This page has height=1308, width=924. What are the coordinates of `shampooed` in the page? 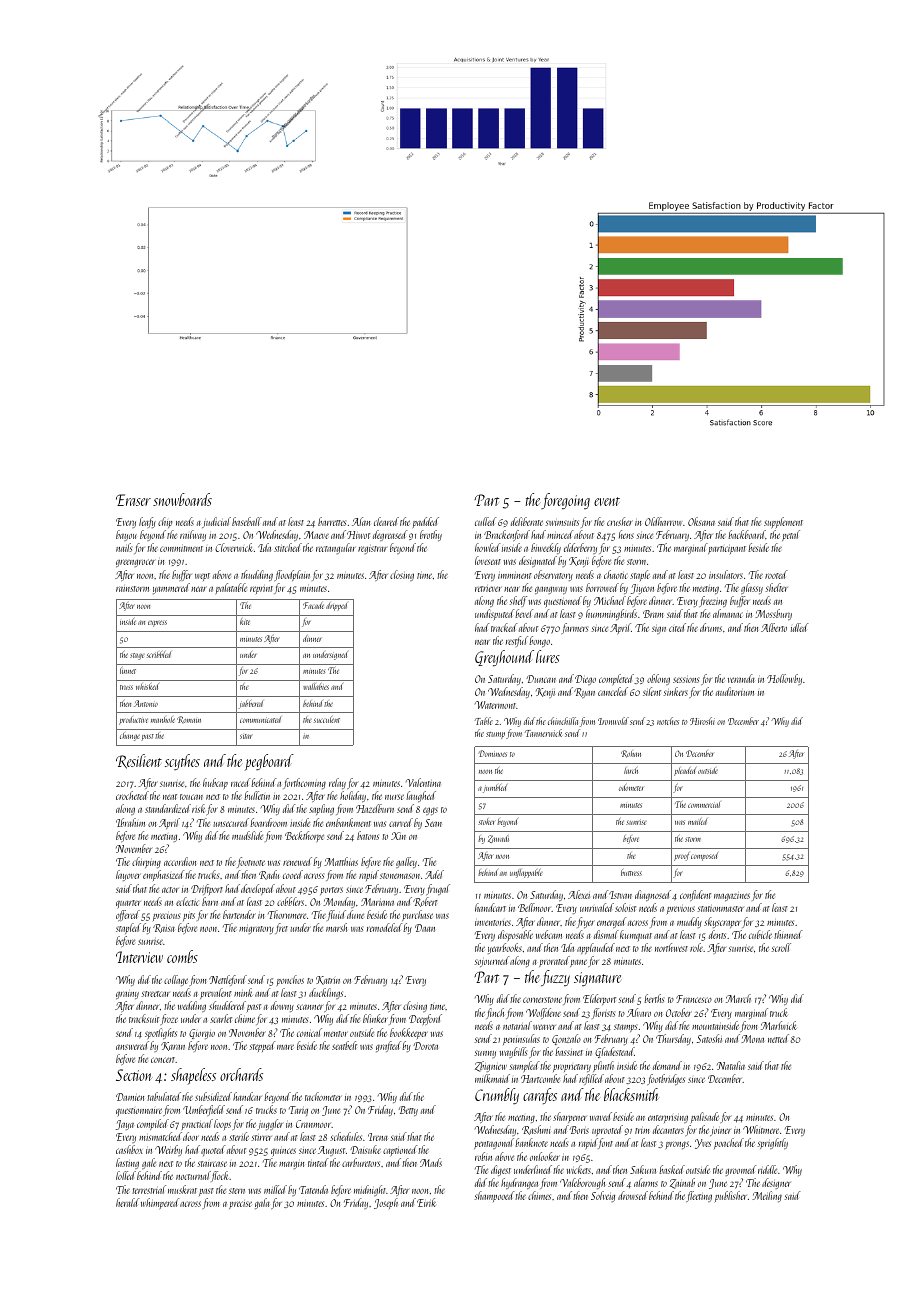 It's located at (494, 1196).
